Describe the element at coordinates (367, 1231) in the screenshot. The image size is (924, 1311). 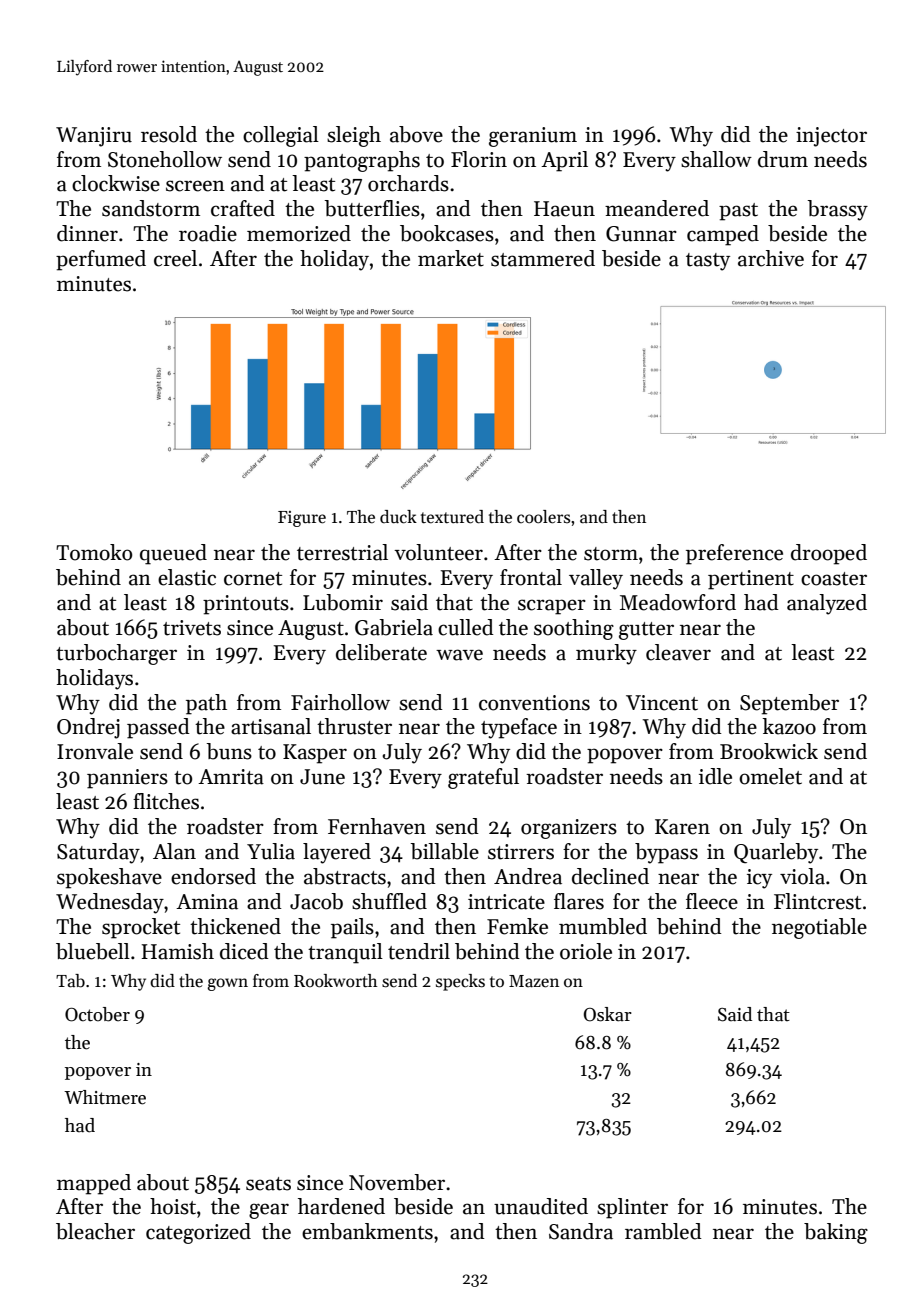
I see `embankments` at that location.
